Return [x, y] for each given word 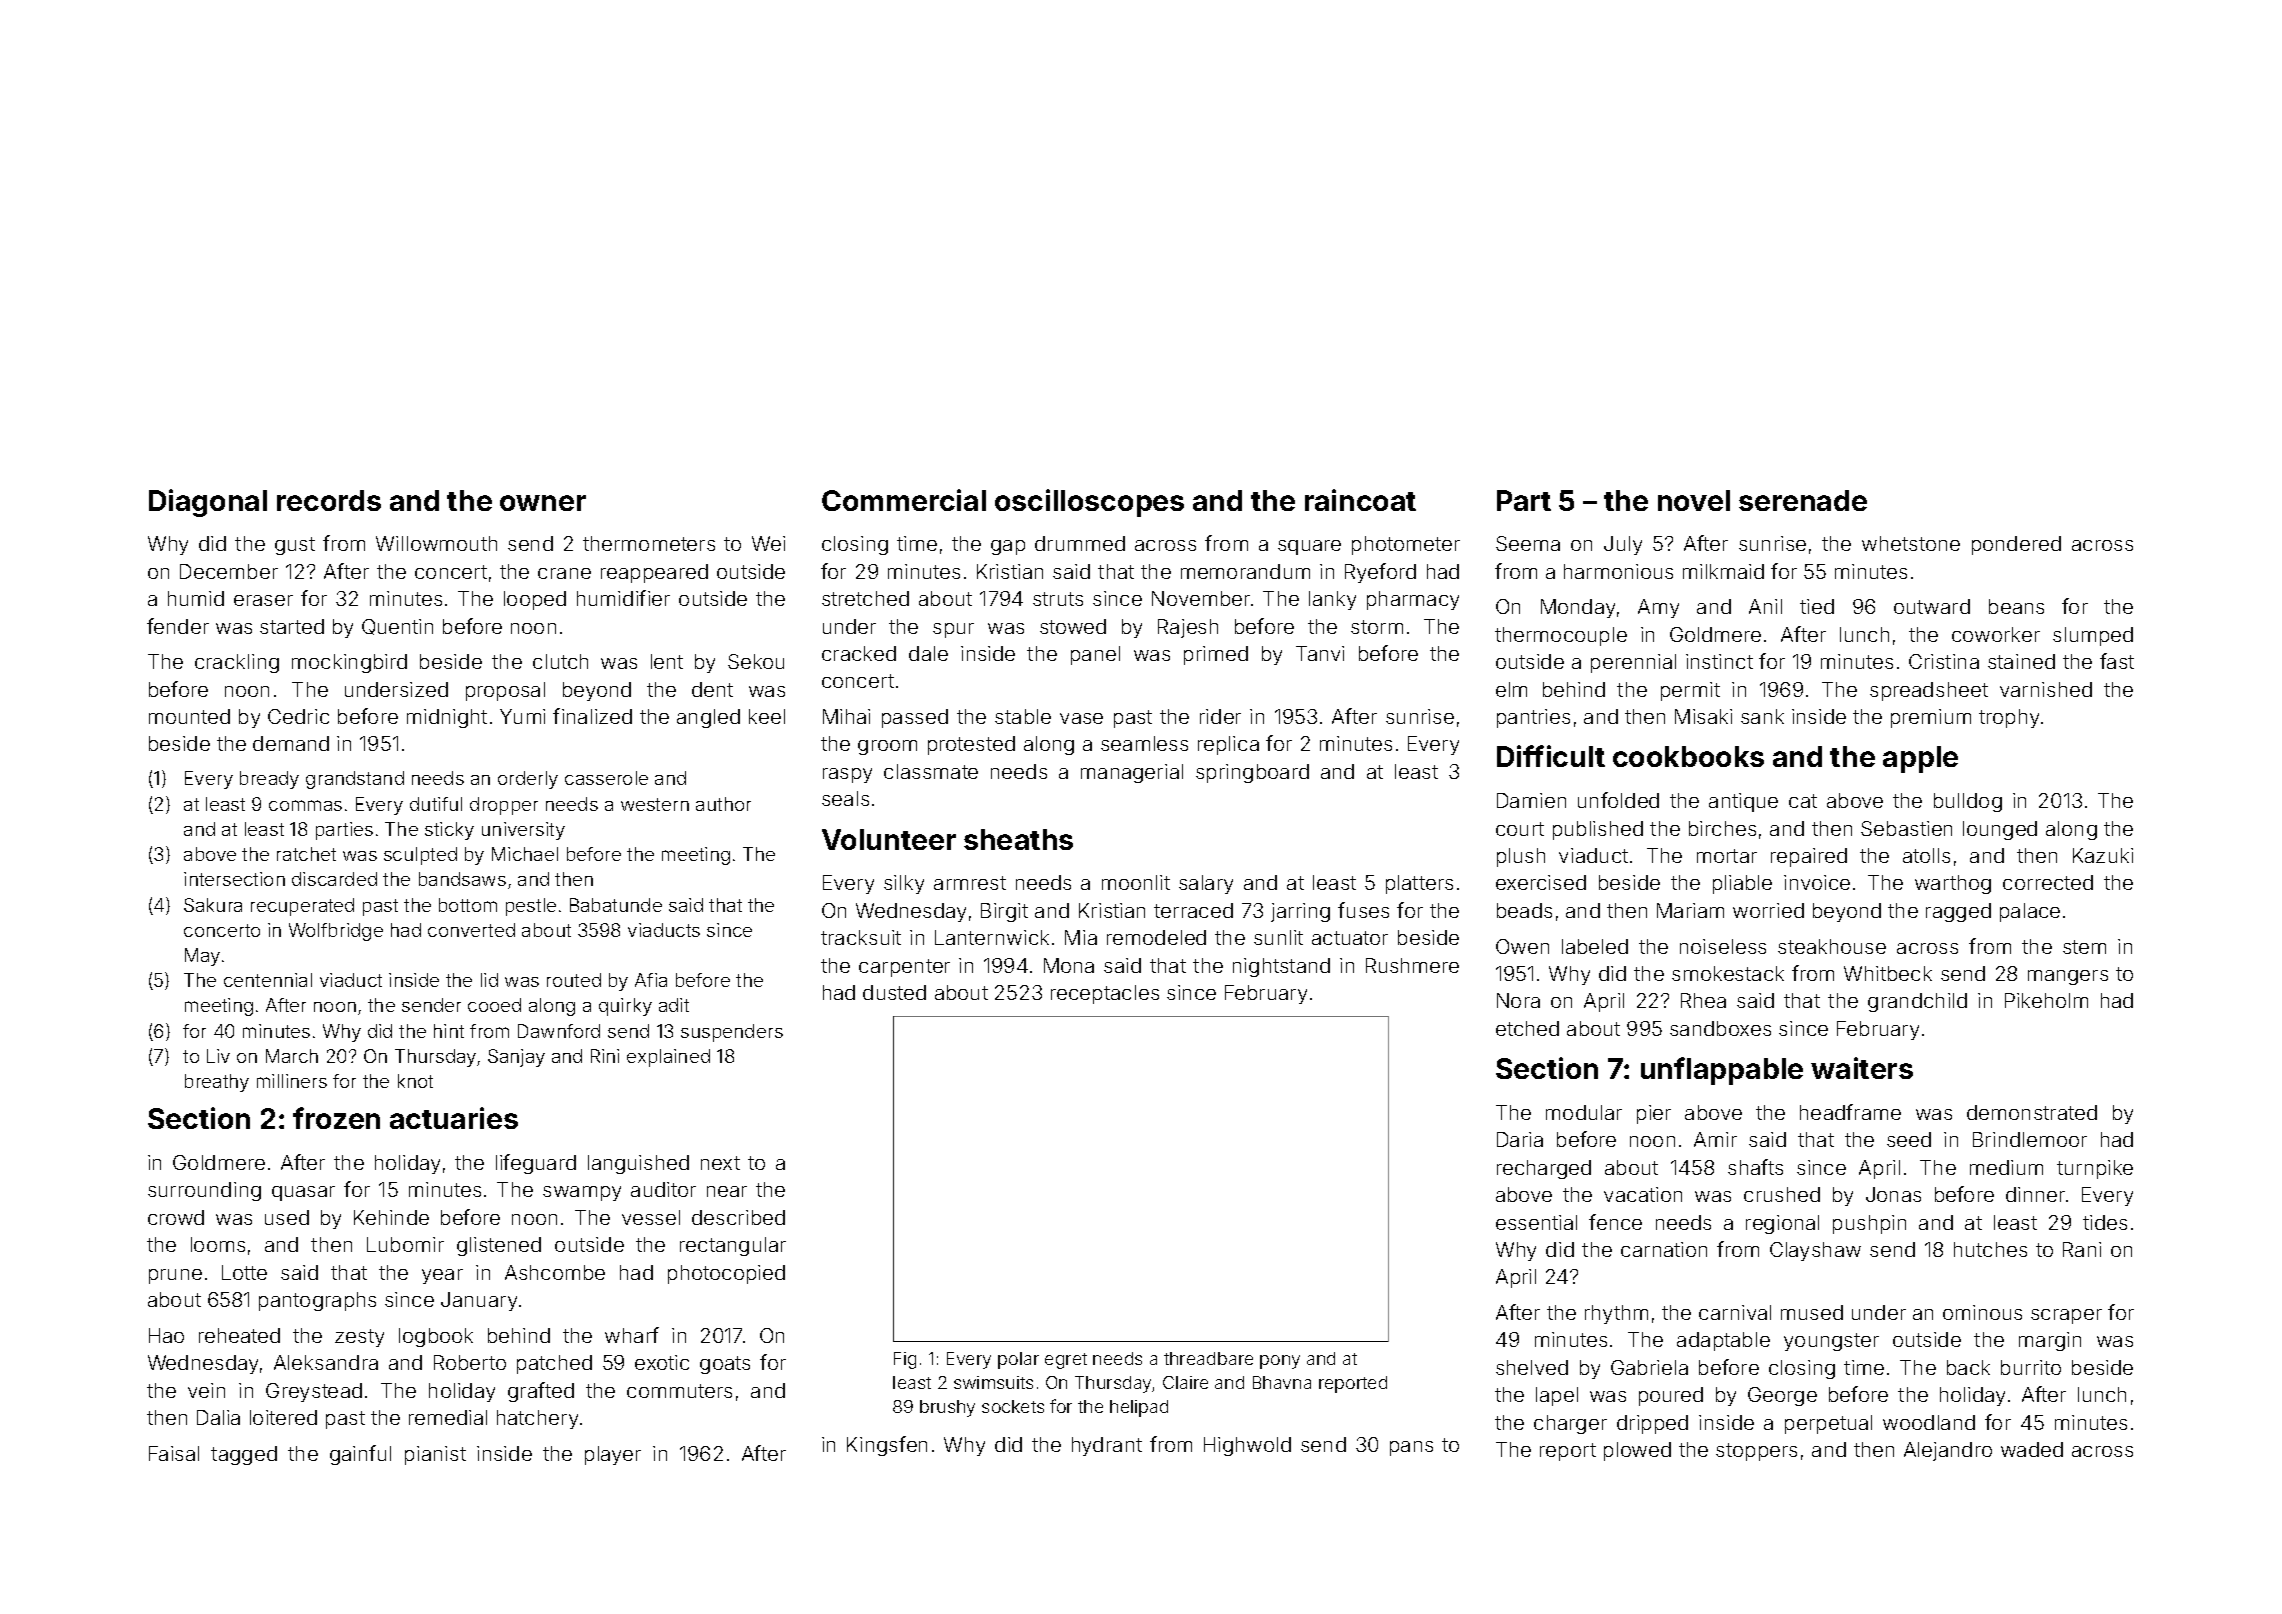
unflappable [1722, 1071]
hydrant [1107, 1446]
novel [1694, 500]
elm [1511, 689]
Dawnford [559, 1031]
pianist [435, 1455]
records [329, 500]
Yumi [522, 716]
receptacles [1105, 994]
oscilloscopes [1089, 503]
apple [1920, 759]
